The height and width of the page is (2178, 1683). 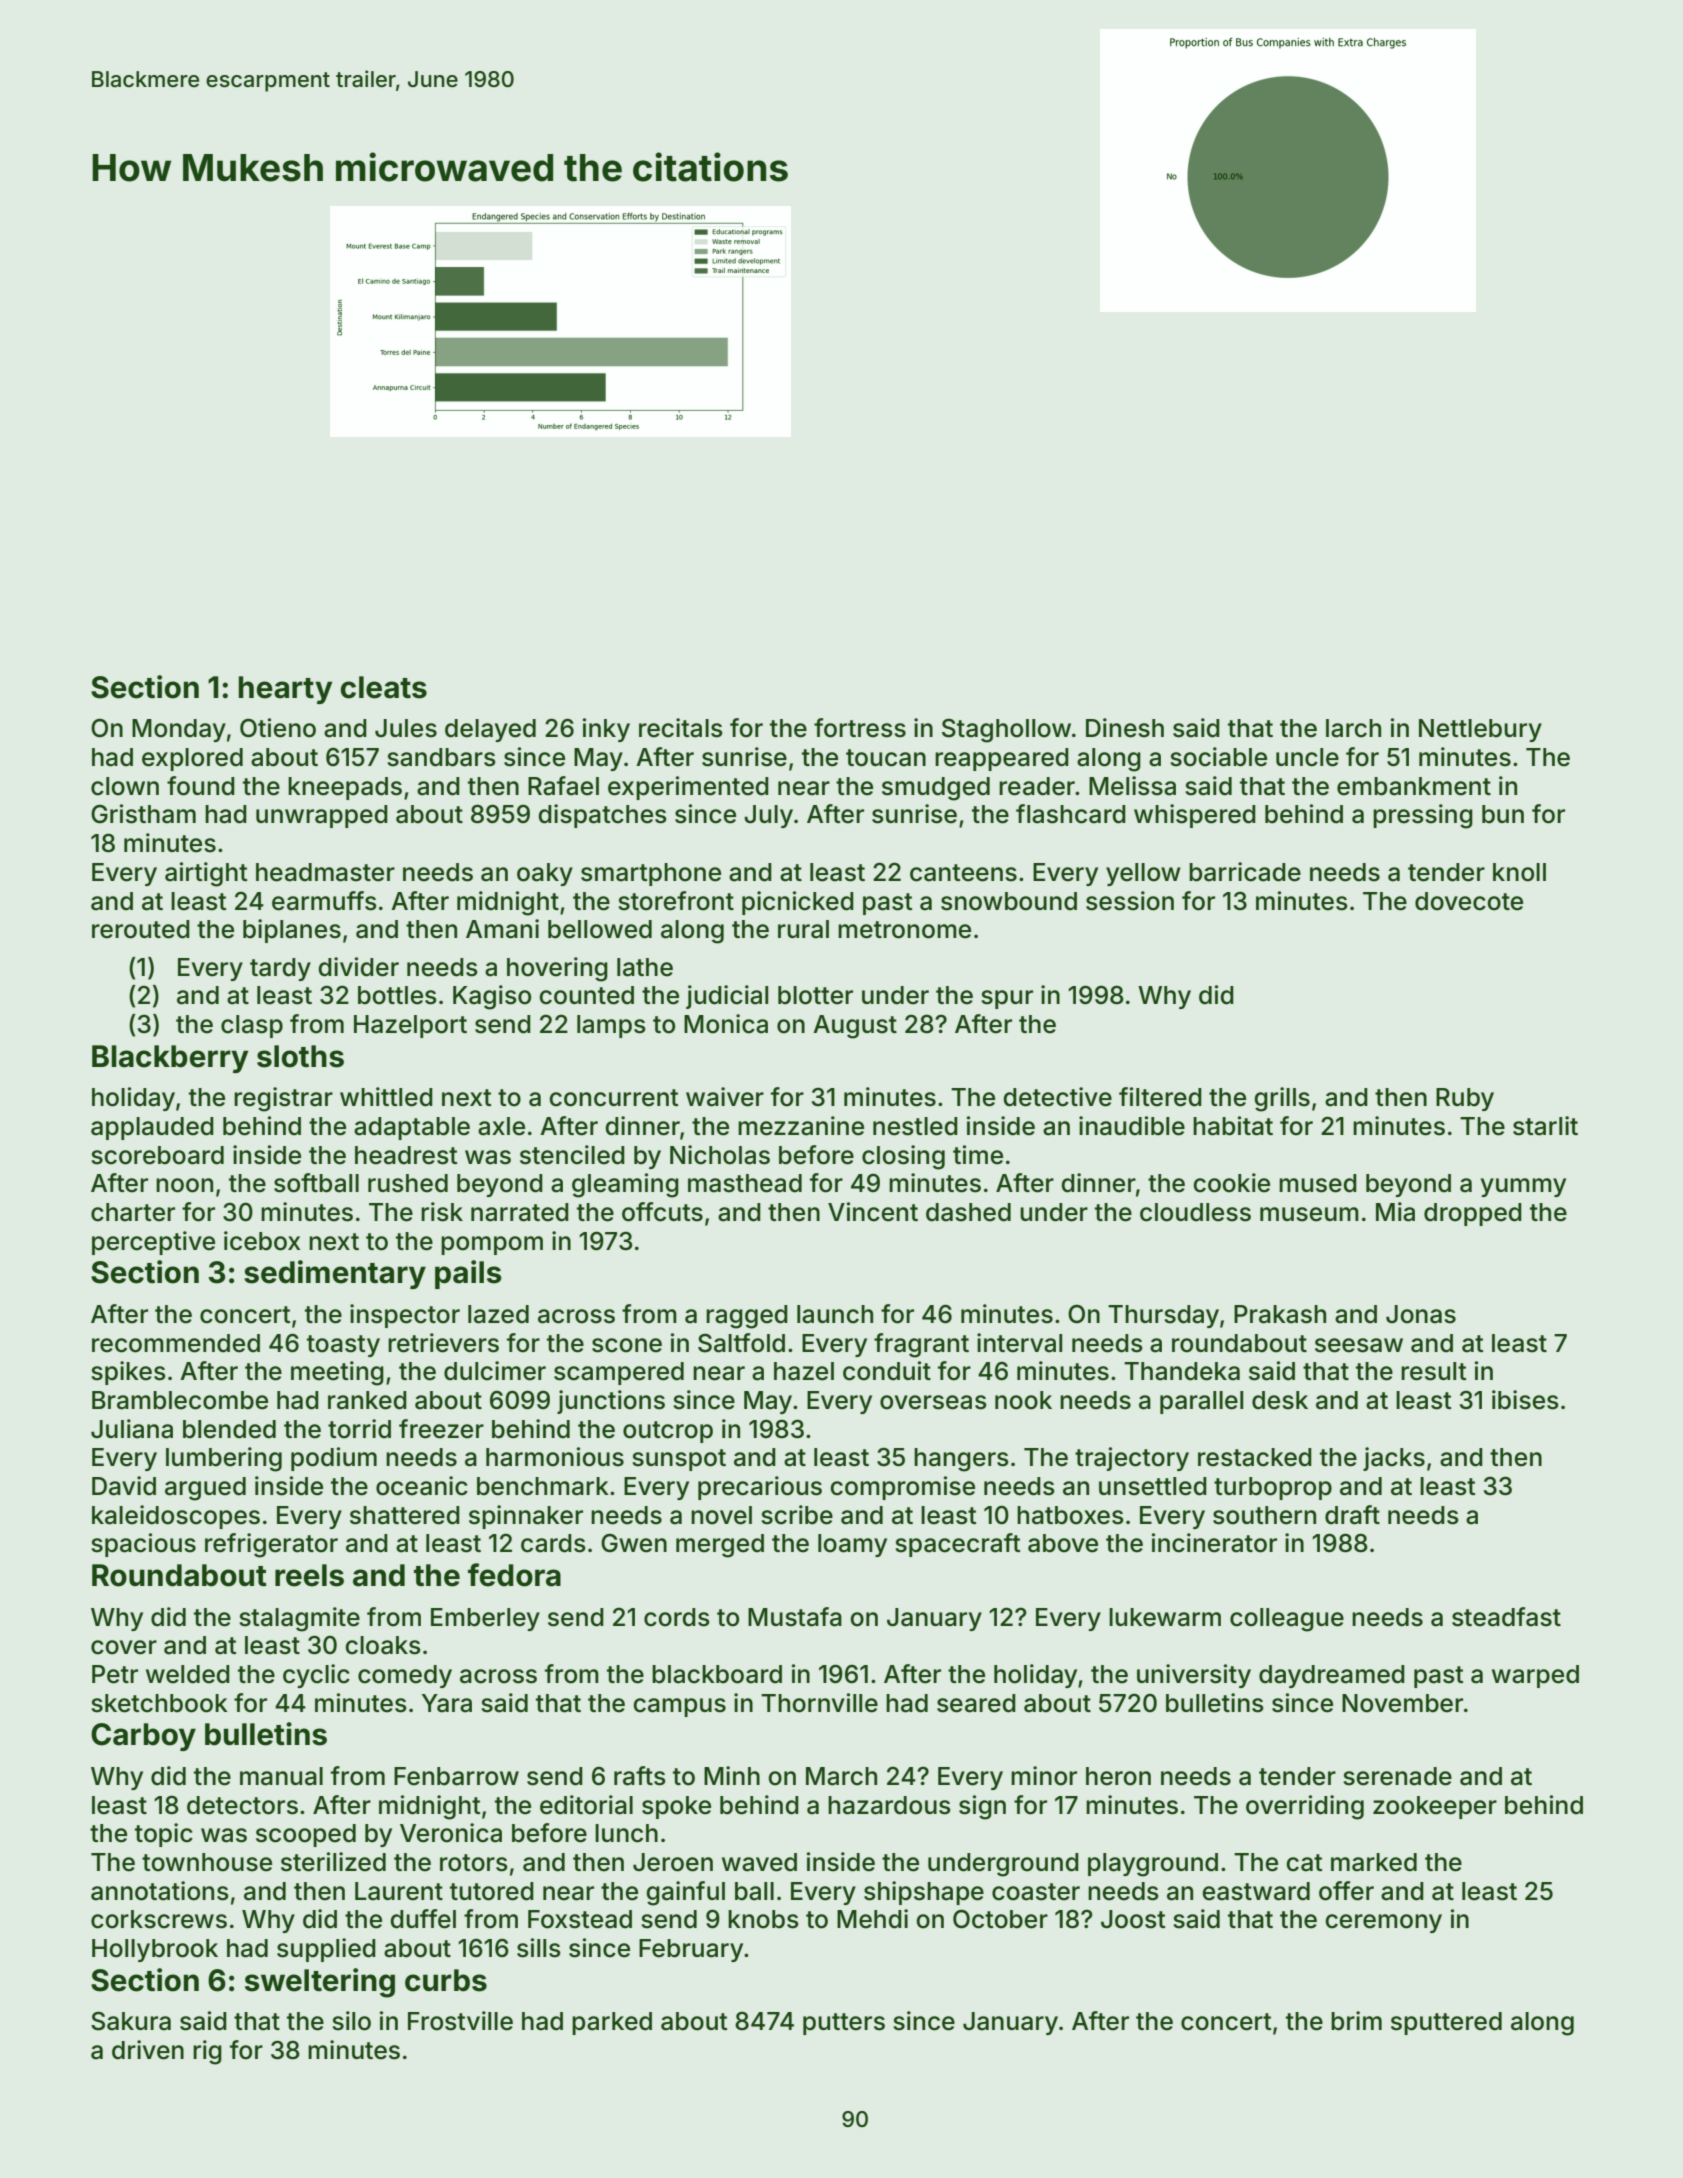 What do you see at coordinates (819, 1703) in the page?
I see `Thornville` at bounding box center [819, 1703].
